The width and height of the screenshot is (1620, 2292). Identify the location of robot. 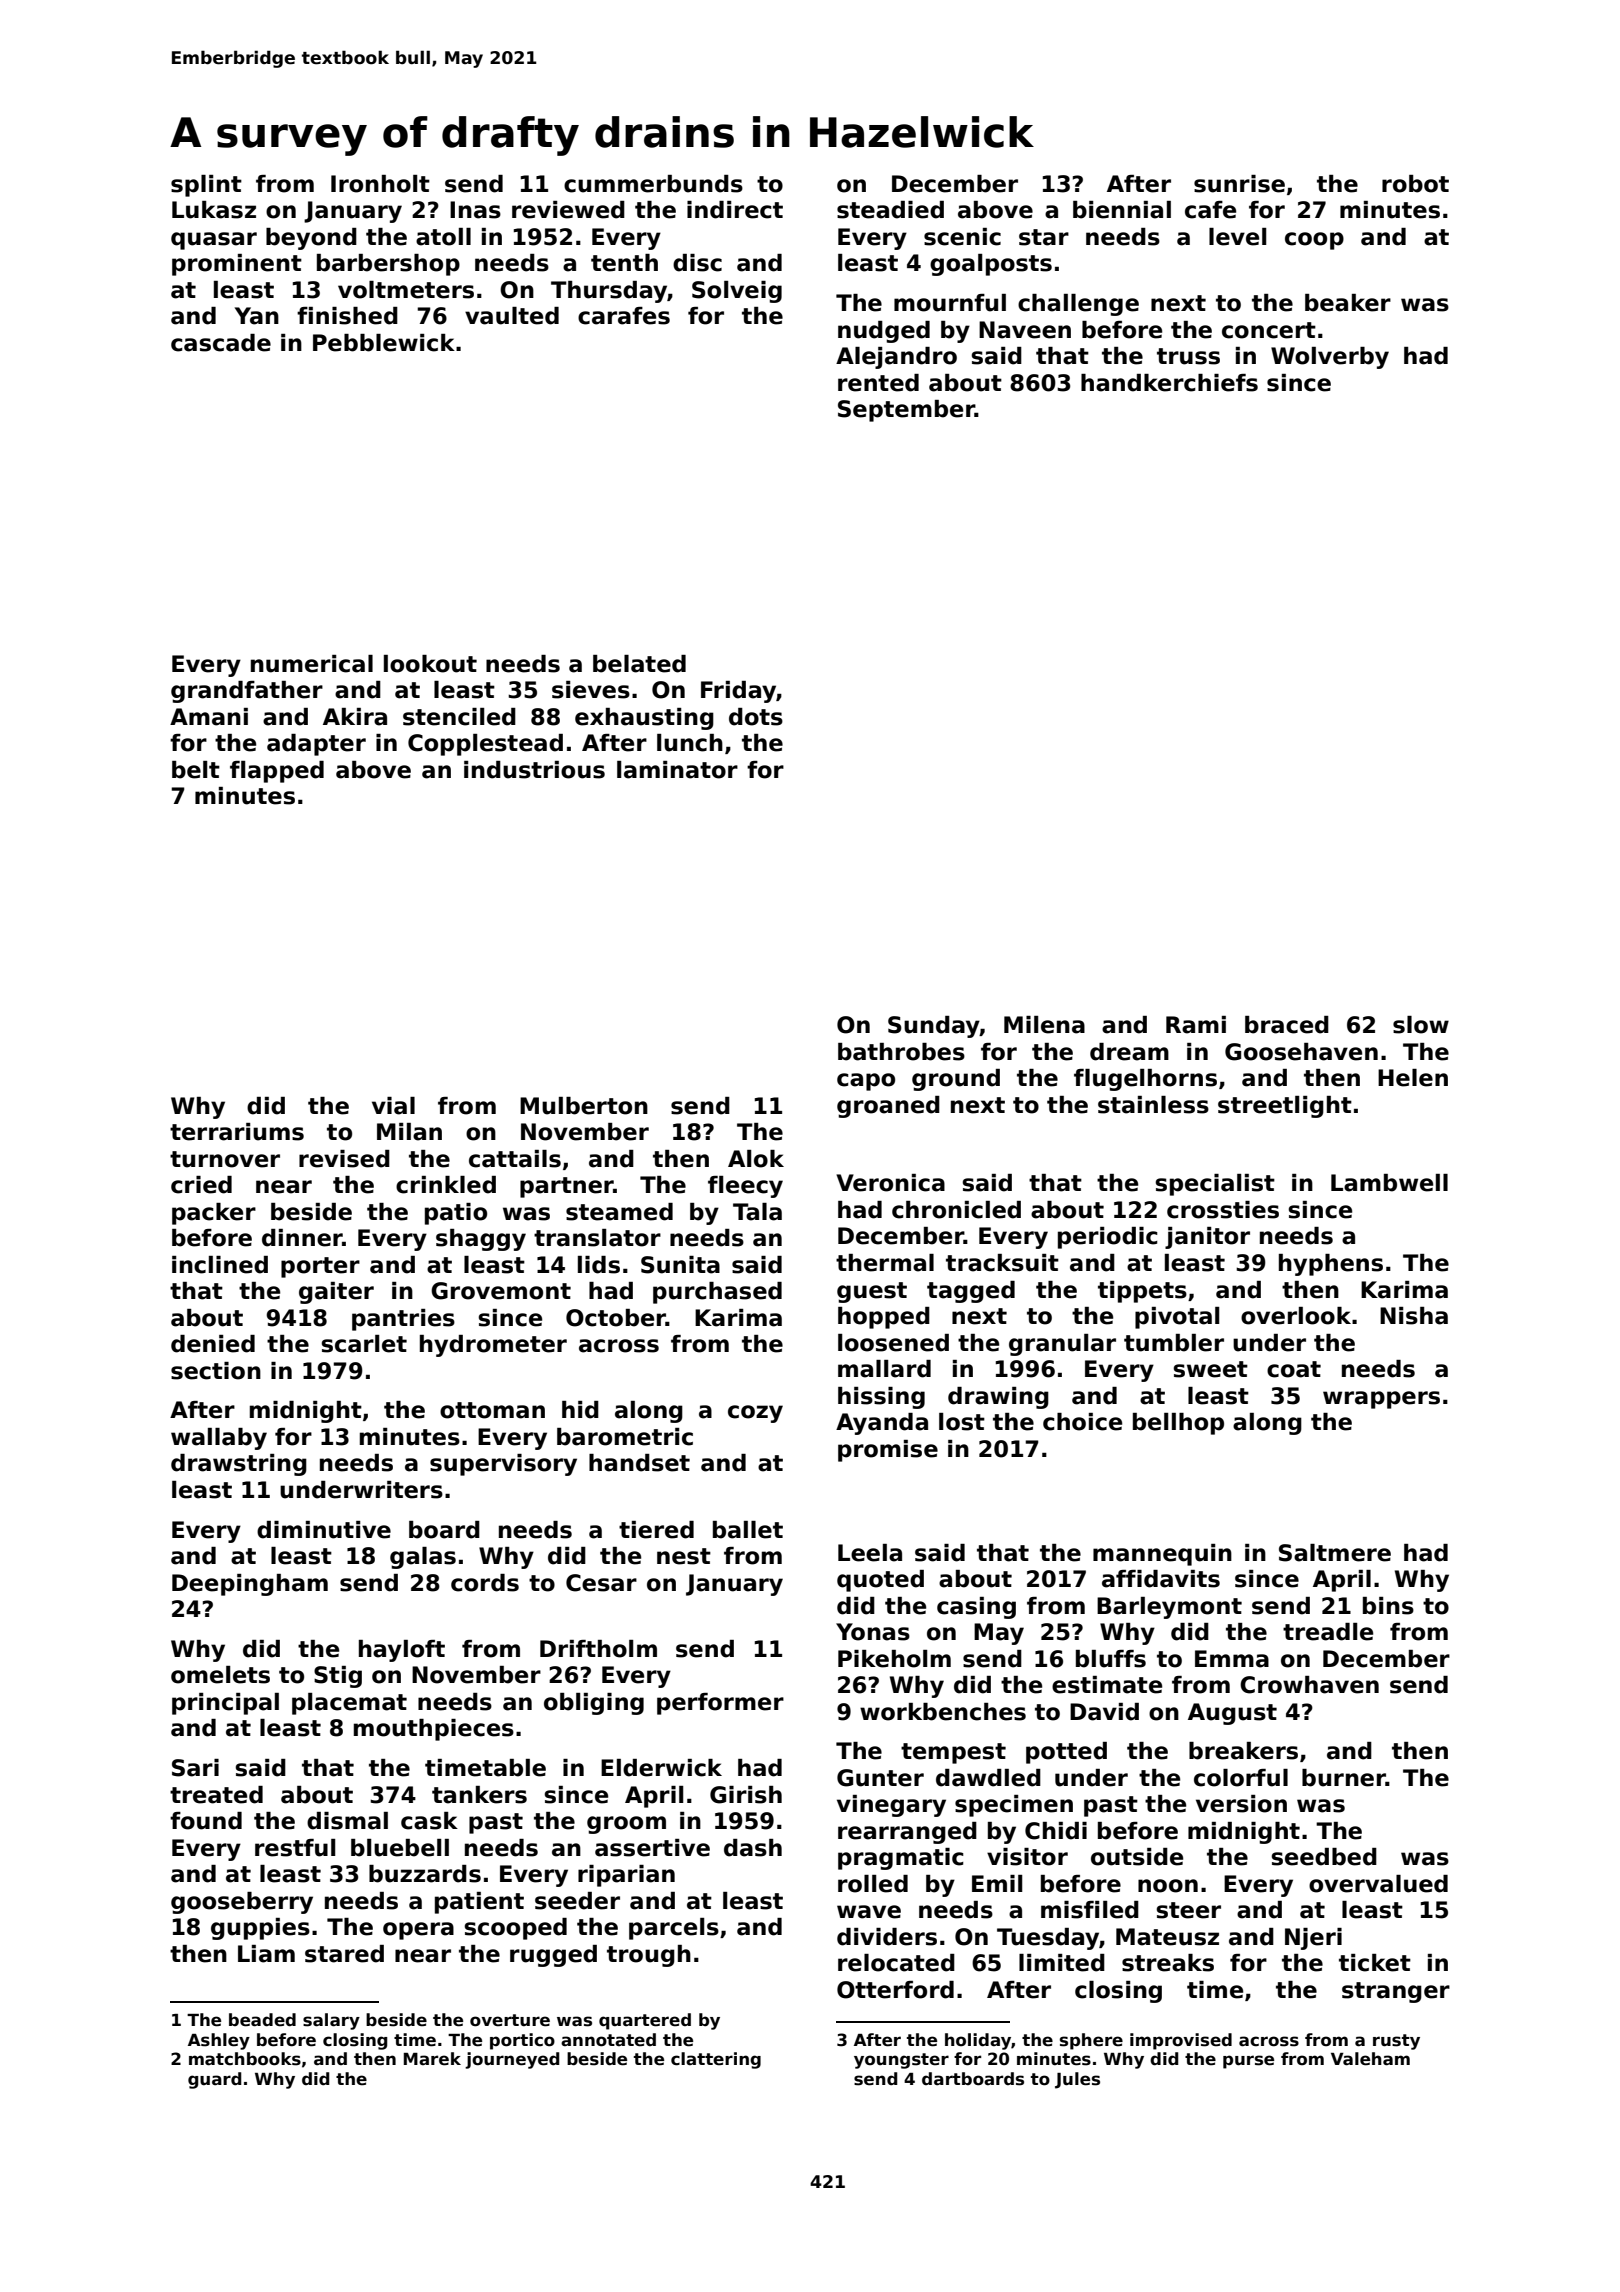
(1415, 184).
